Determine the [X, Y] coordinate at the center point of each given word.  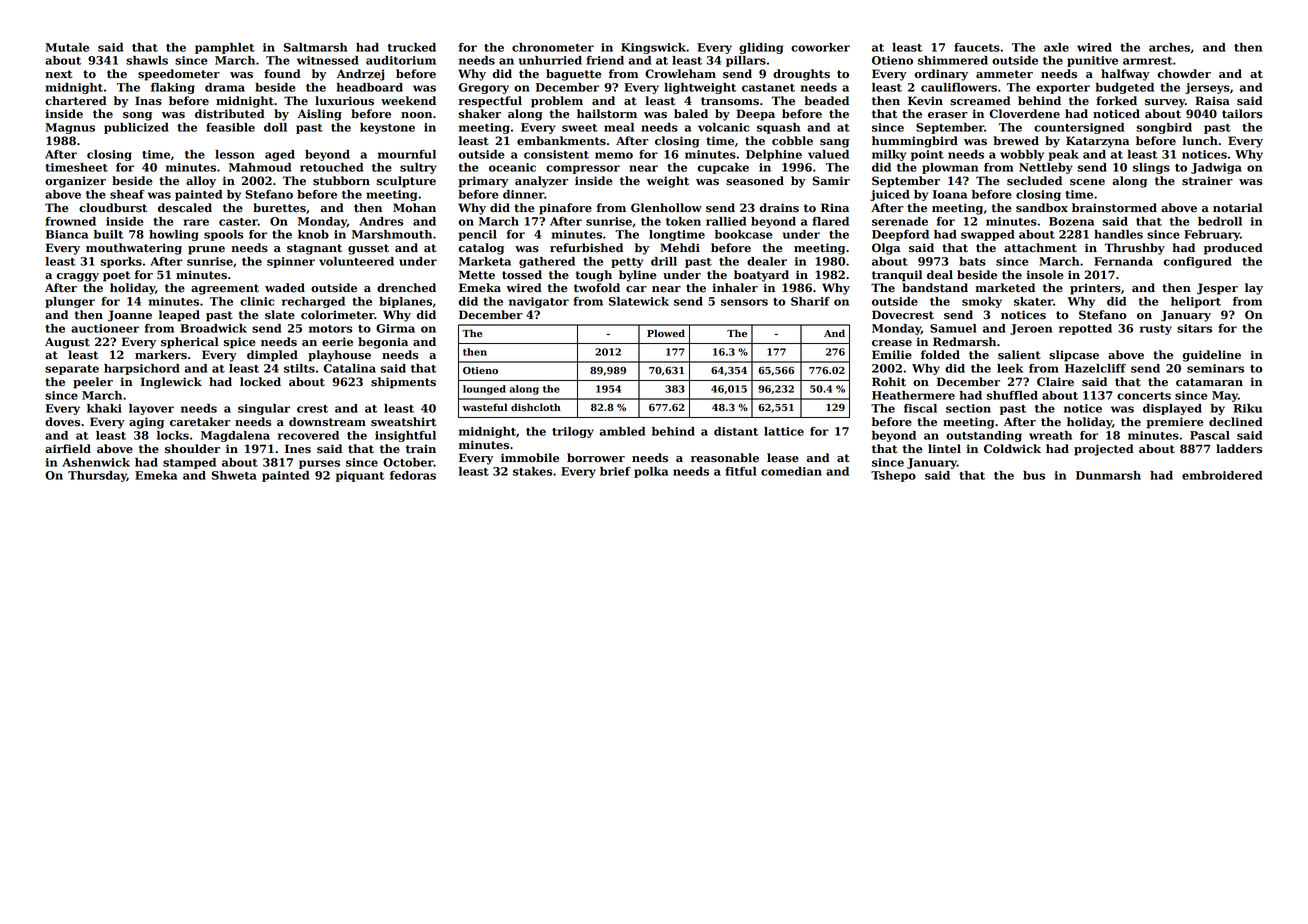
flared [831, 221]
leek [1010, 368]
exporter [1063, 89]
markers [161, 355]
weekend [408, 101]
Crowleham [680, 74]
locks [173, 435]
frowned [71, 221]
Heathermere [913, 395]
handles [1118, 234]
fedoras [413, 475]
